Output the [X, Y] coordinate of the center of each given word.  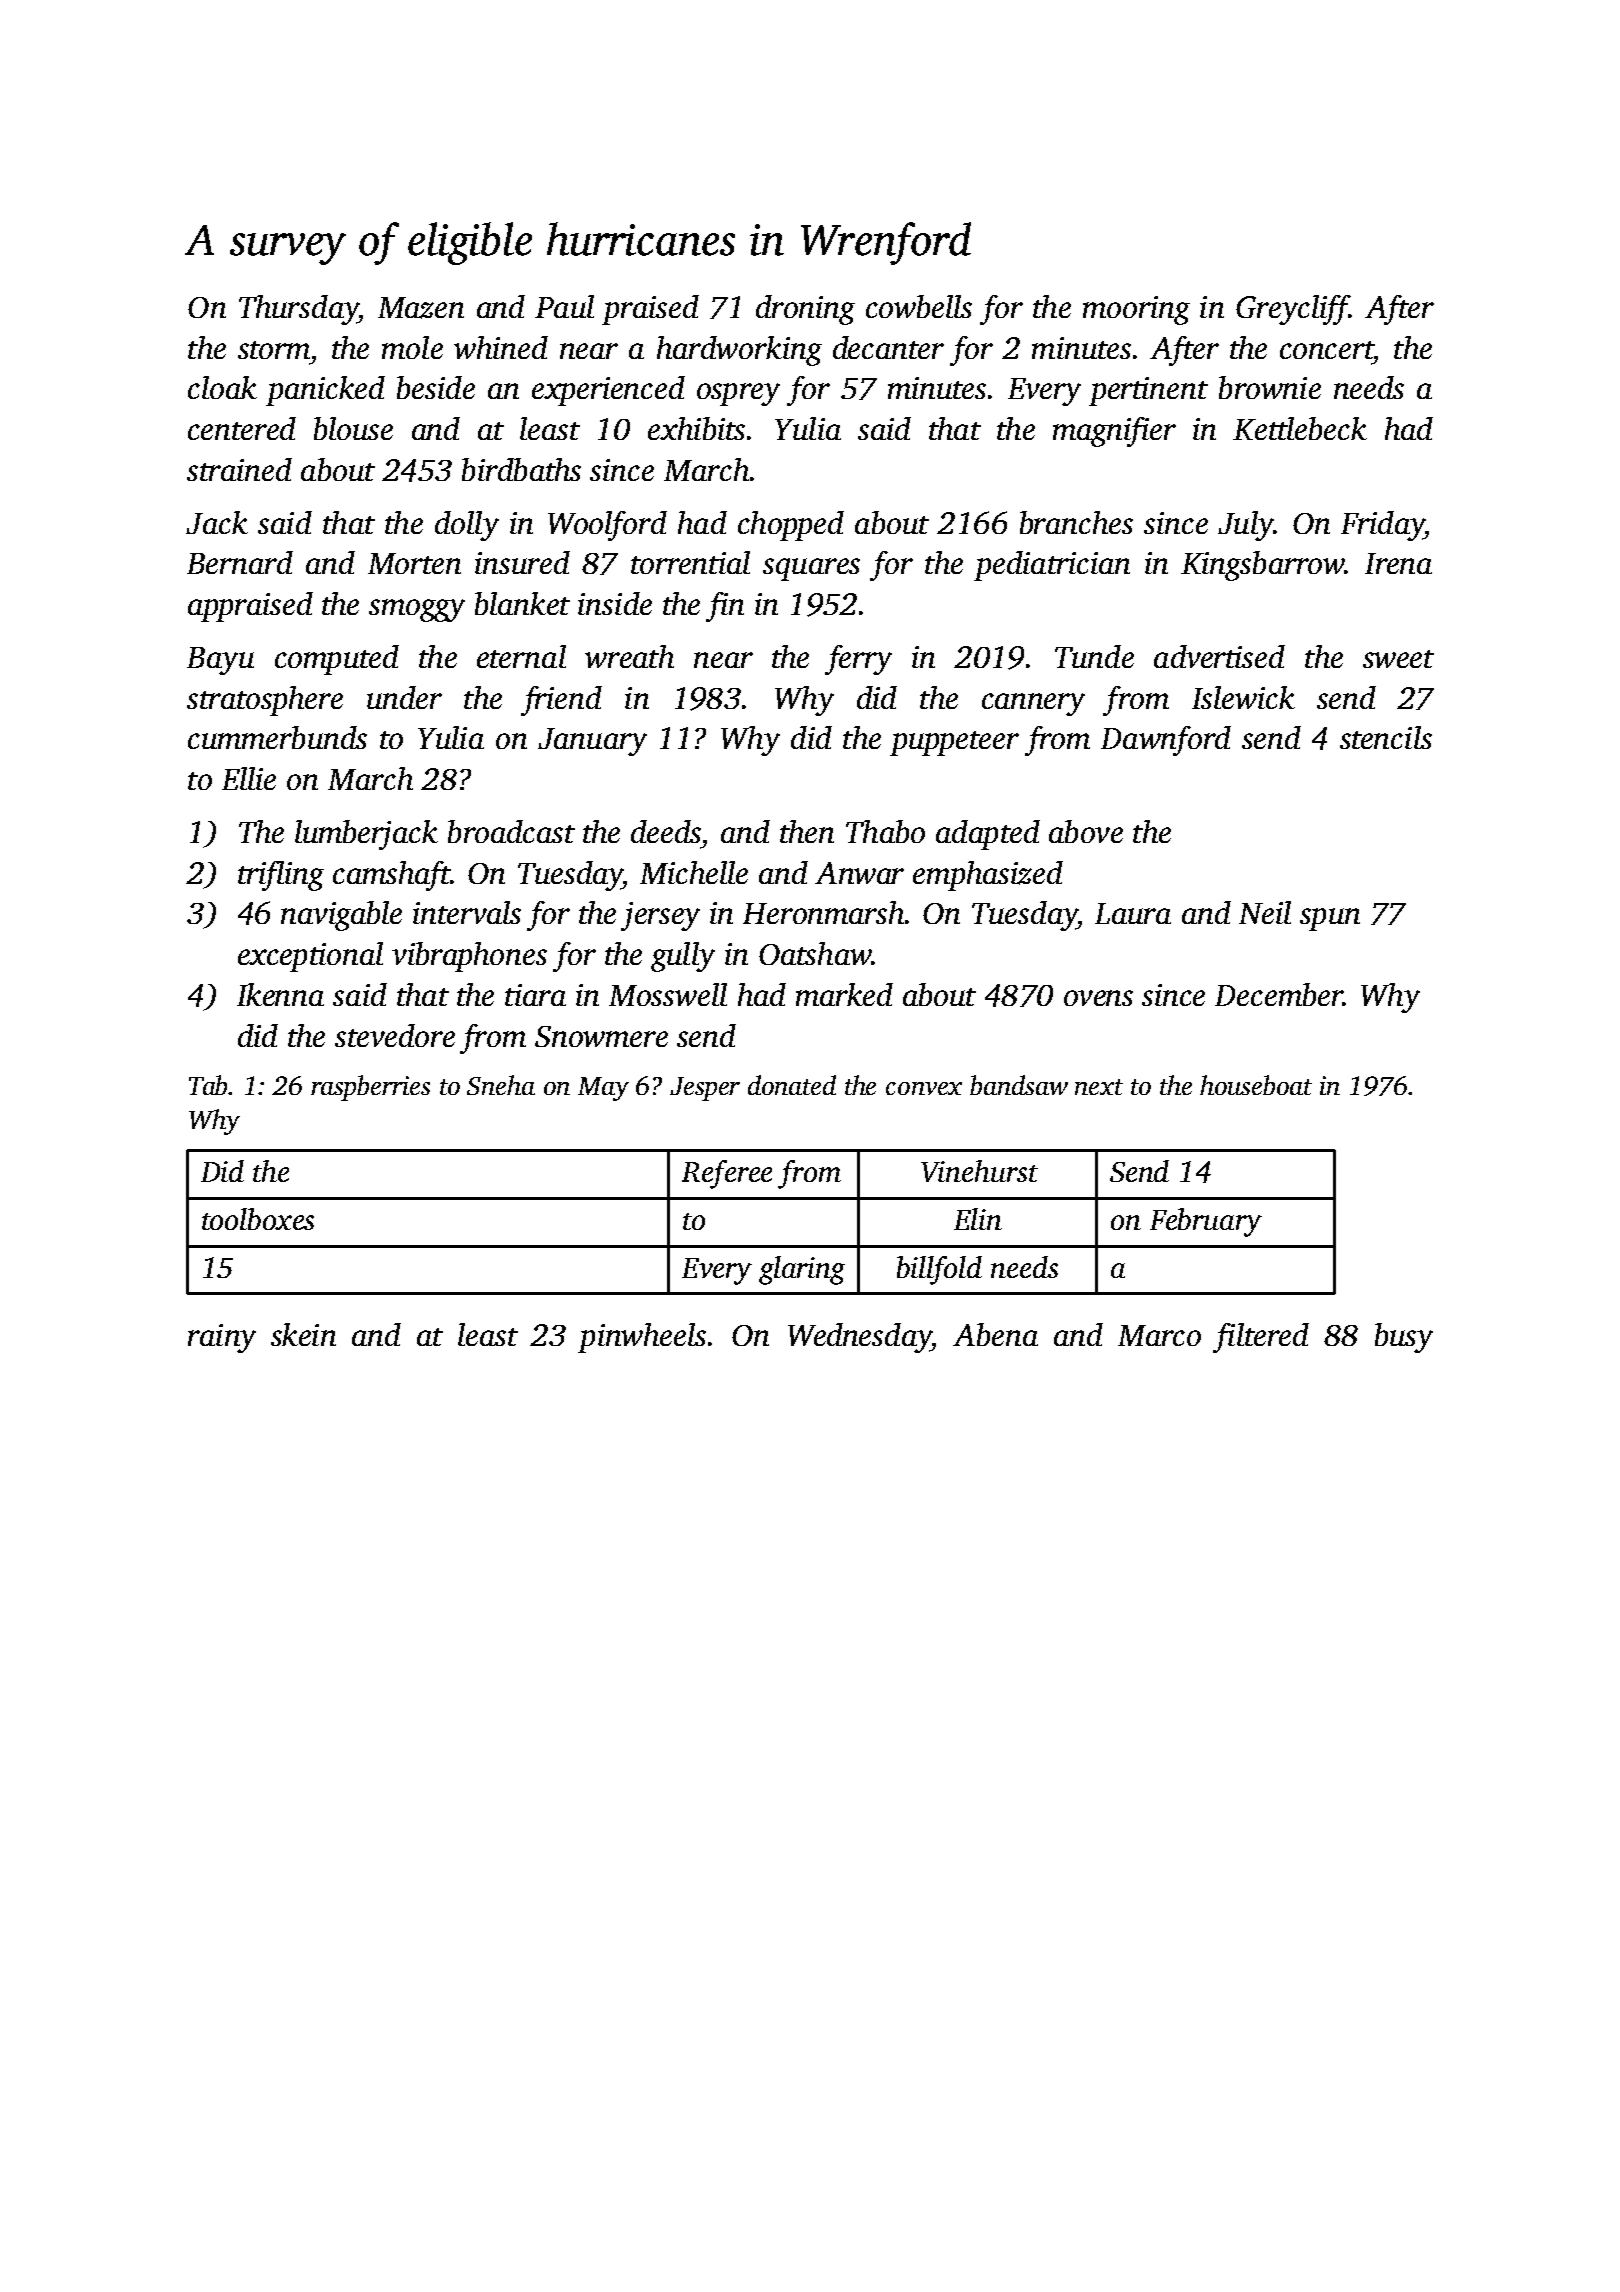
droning [805, 310]
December [1279, 994]
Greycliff [1293, 310]
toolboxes [258, 1219]
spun [1330, 919]
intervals [467, 912]
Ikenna [280, 994]
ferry [858, 660]
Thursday [298, 310]
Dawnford [1166, 741]
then [807, 831]
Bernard [240, 562]
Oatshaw [815, 953]
